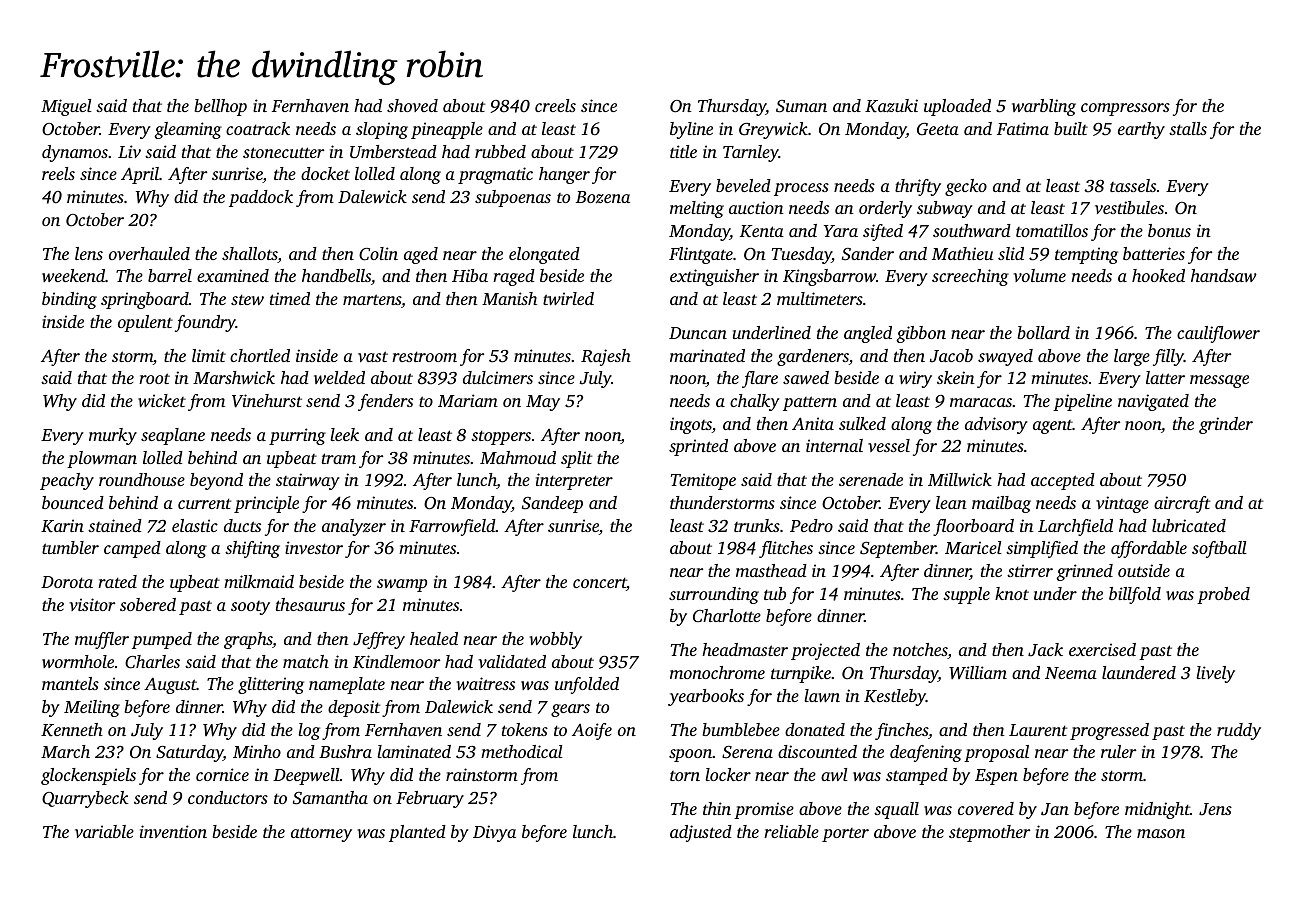  Describe the element at coordinates (412, 105) in the page. I see `shoved` at that location.
